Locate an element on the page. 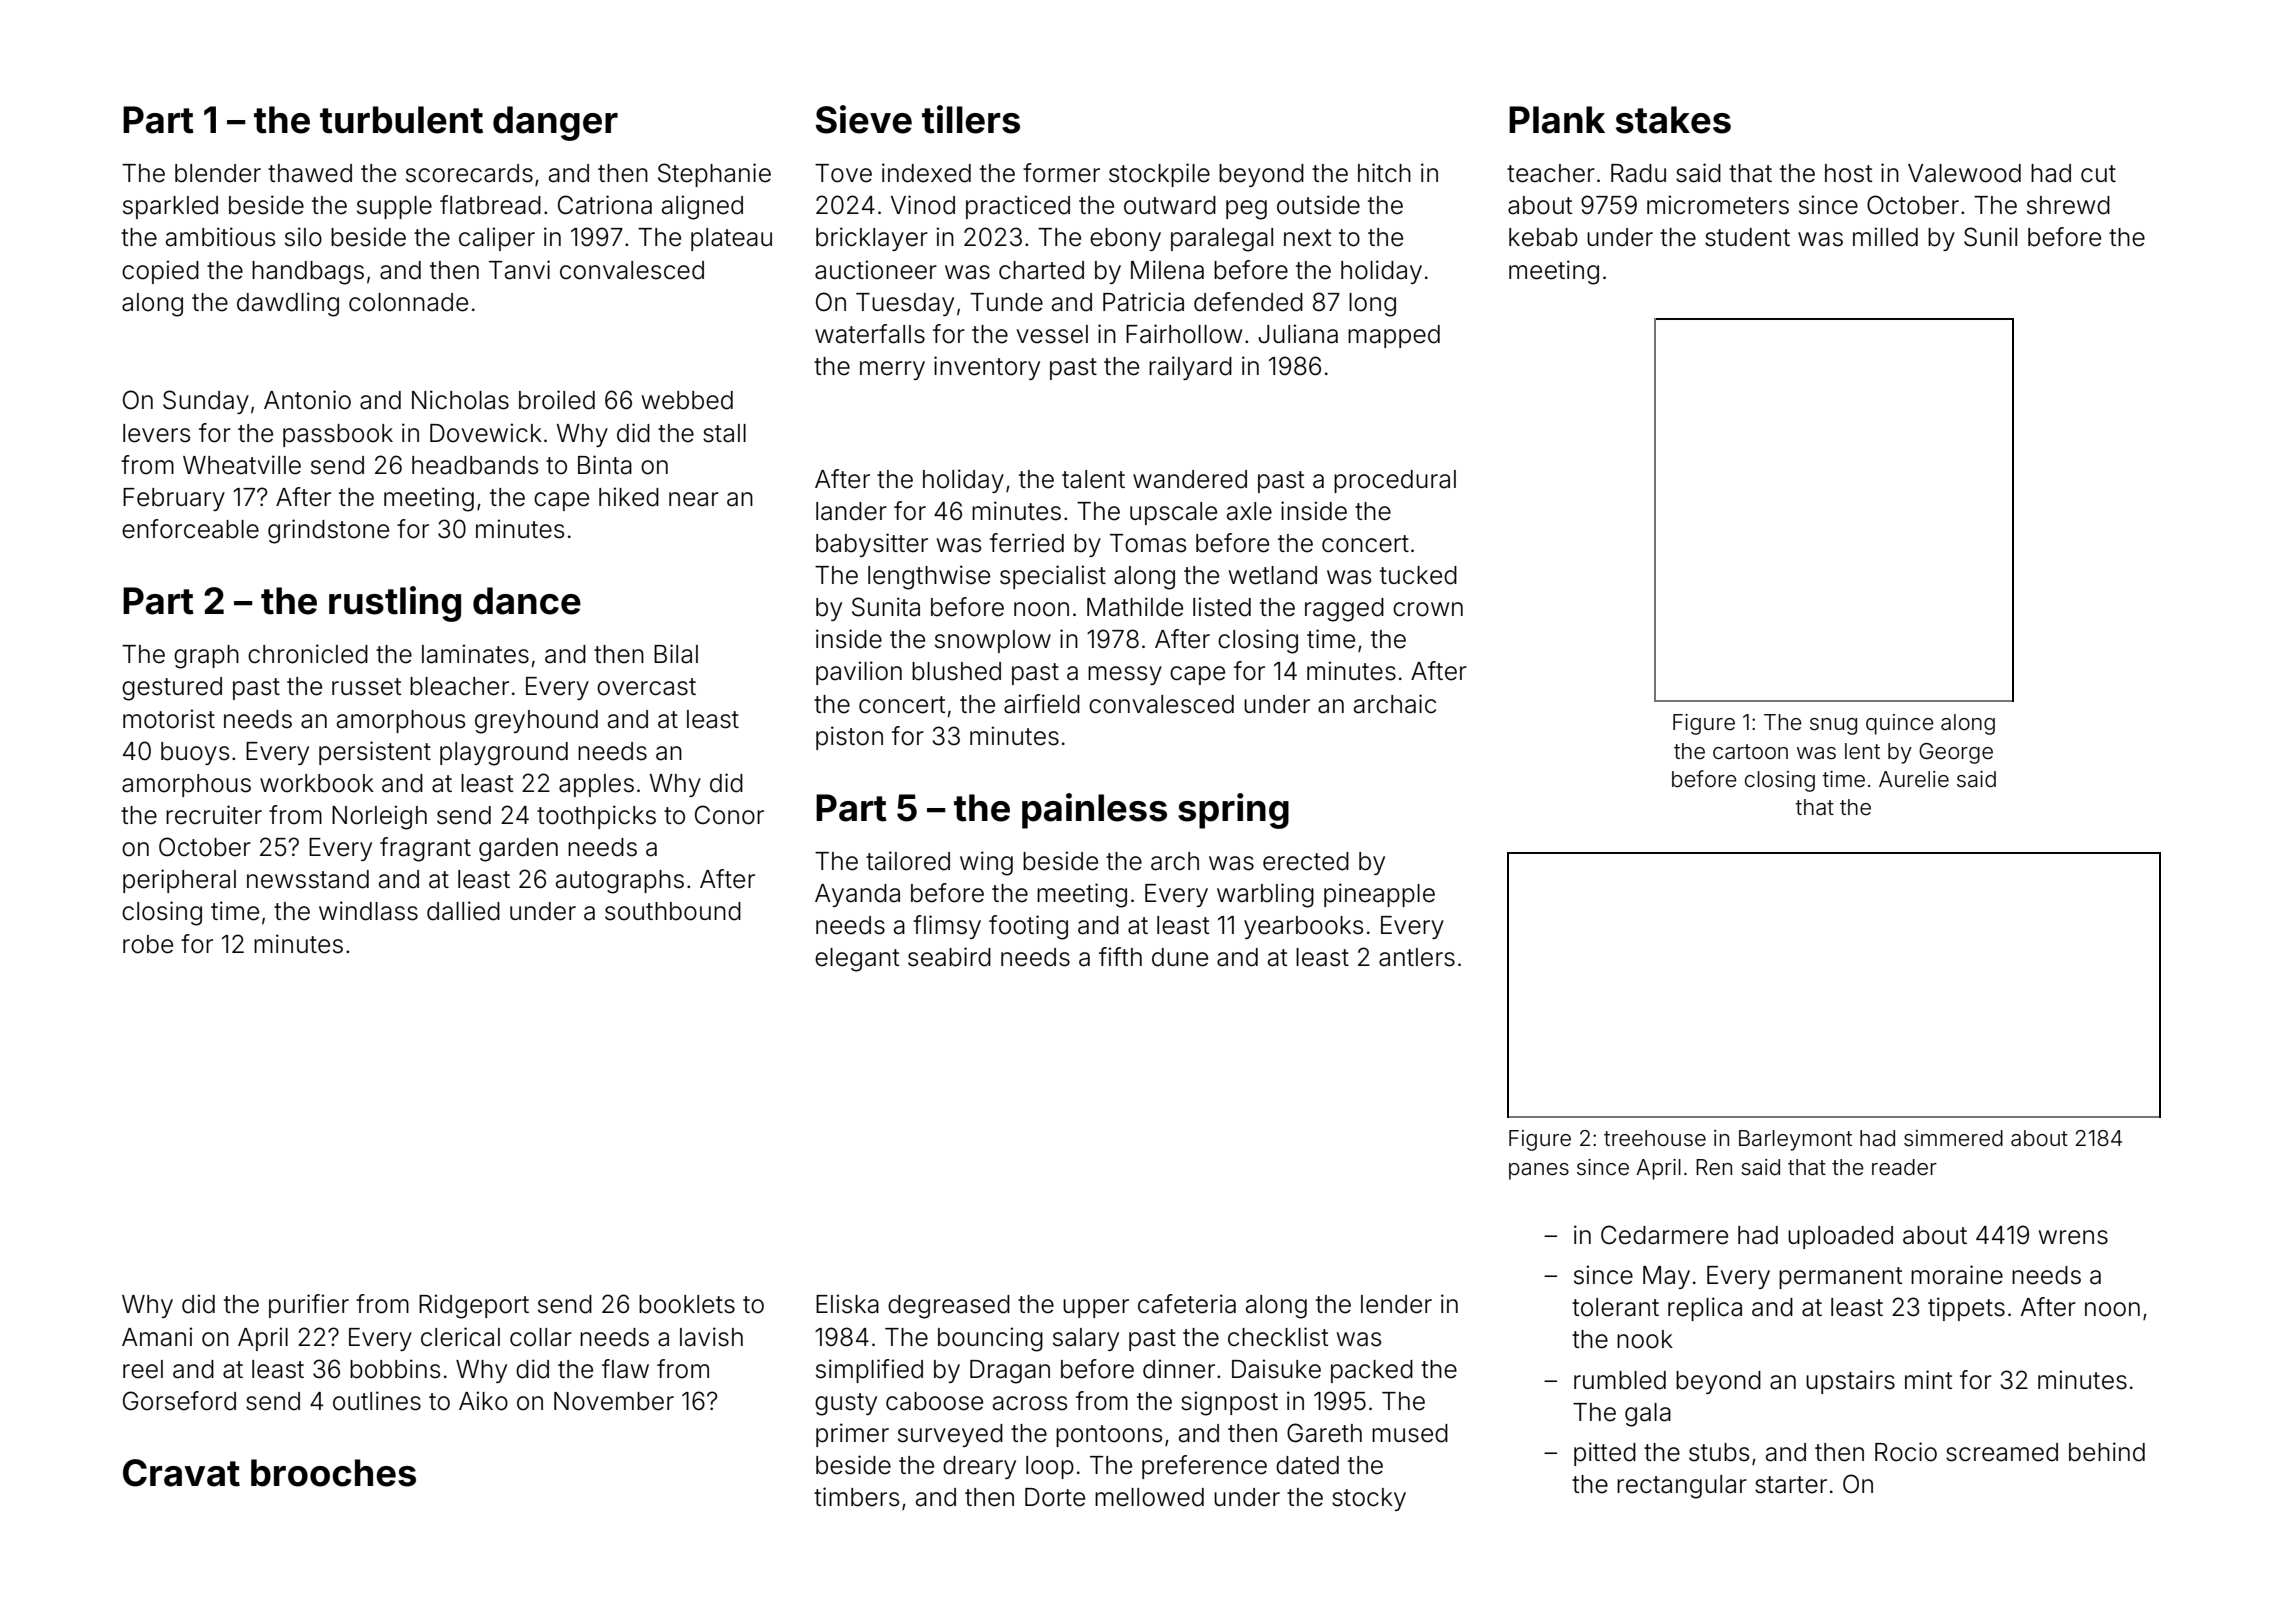 This image has height=1614, width=2282. tucked is located at coordinates (1418, 575).
